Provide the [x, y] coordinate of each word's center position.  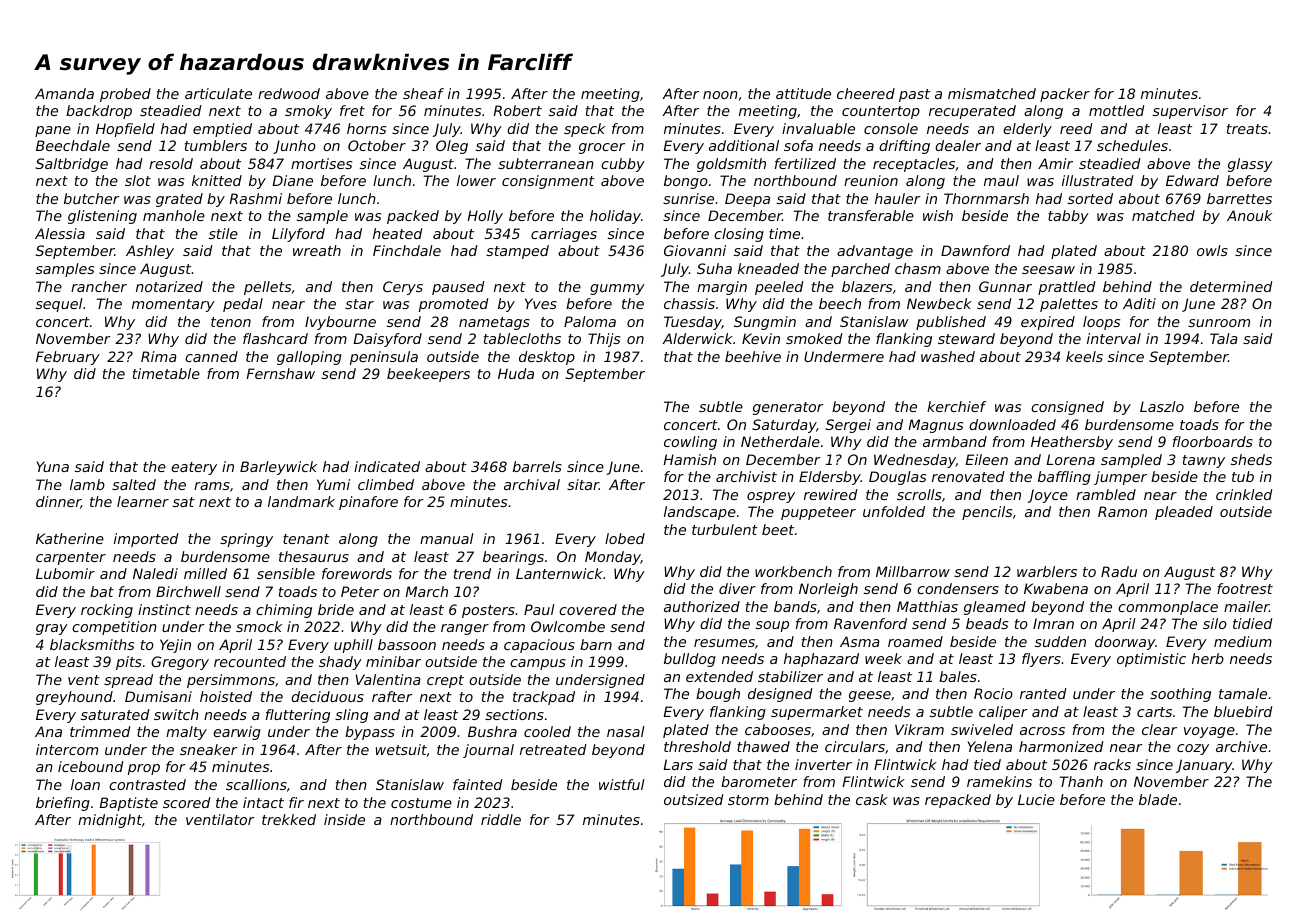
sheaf [423, 93]
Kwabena [1056, 588]
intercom [67, 749]
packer [1065, 95]
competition [114, 628]
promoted [454, 305]
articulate [218, 93]
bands [795, 606]
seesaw [1048, 270]
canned [211, 356]
